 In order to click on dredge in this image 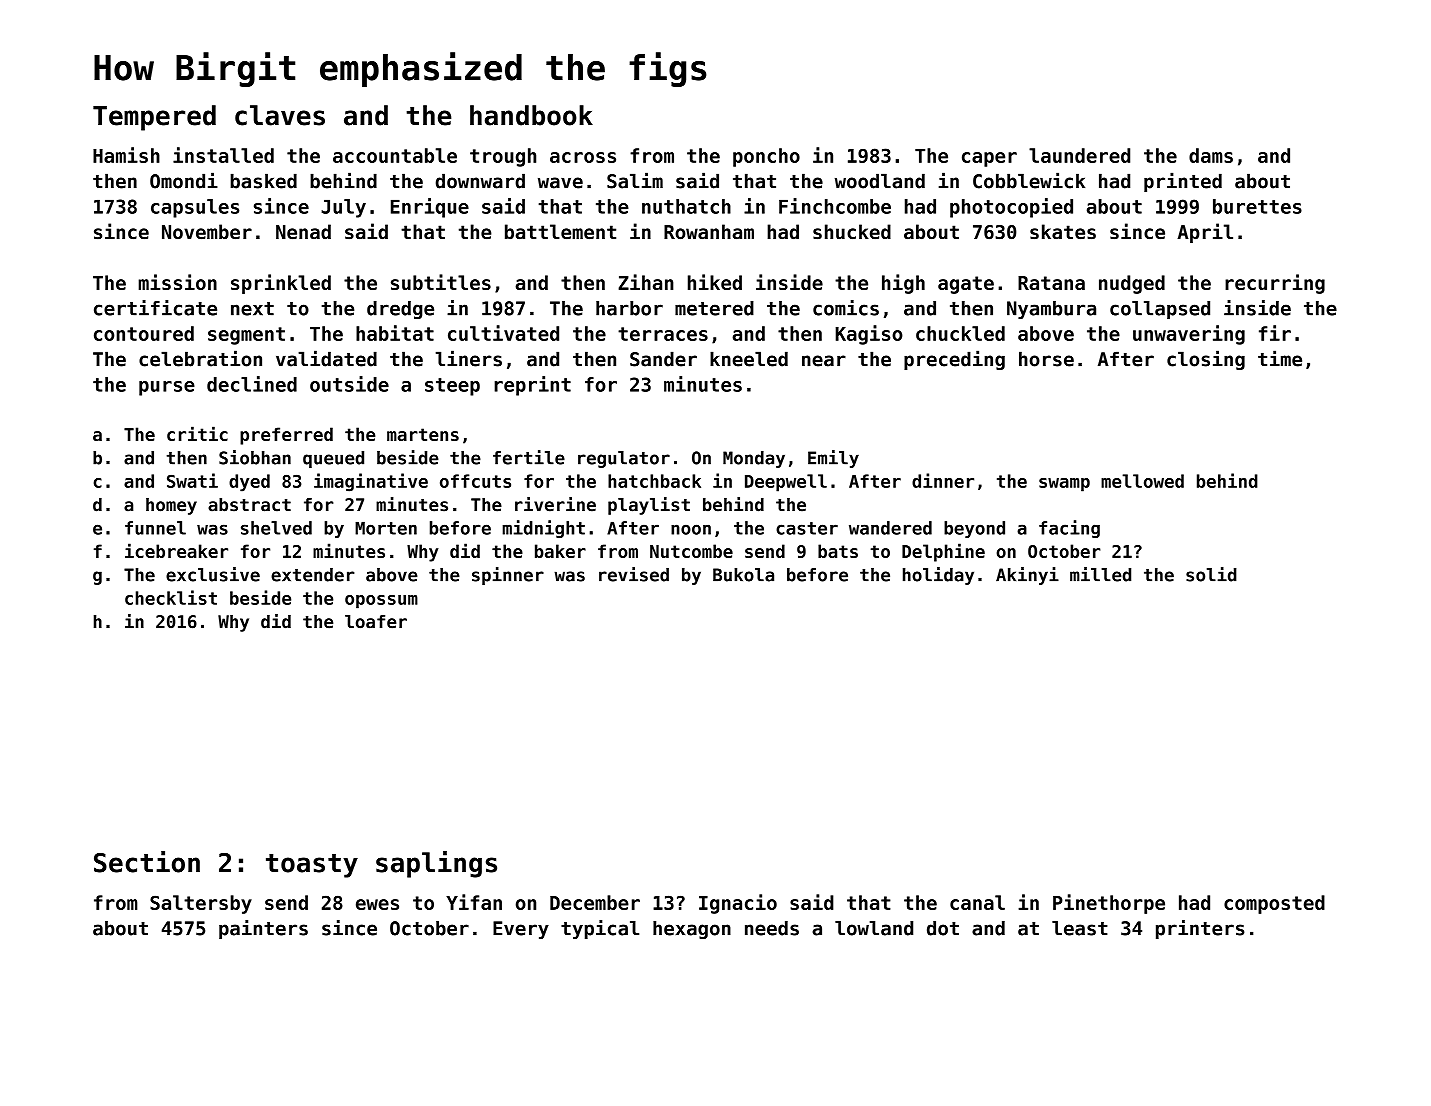, I will do `click(400, 310)`.
